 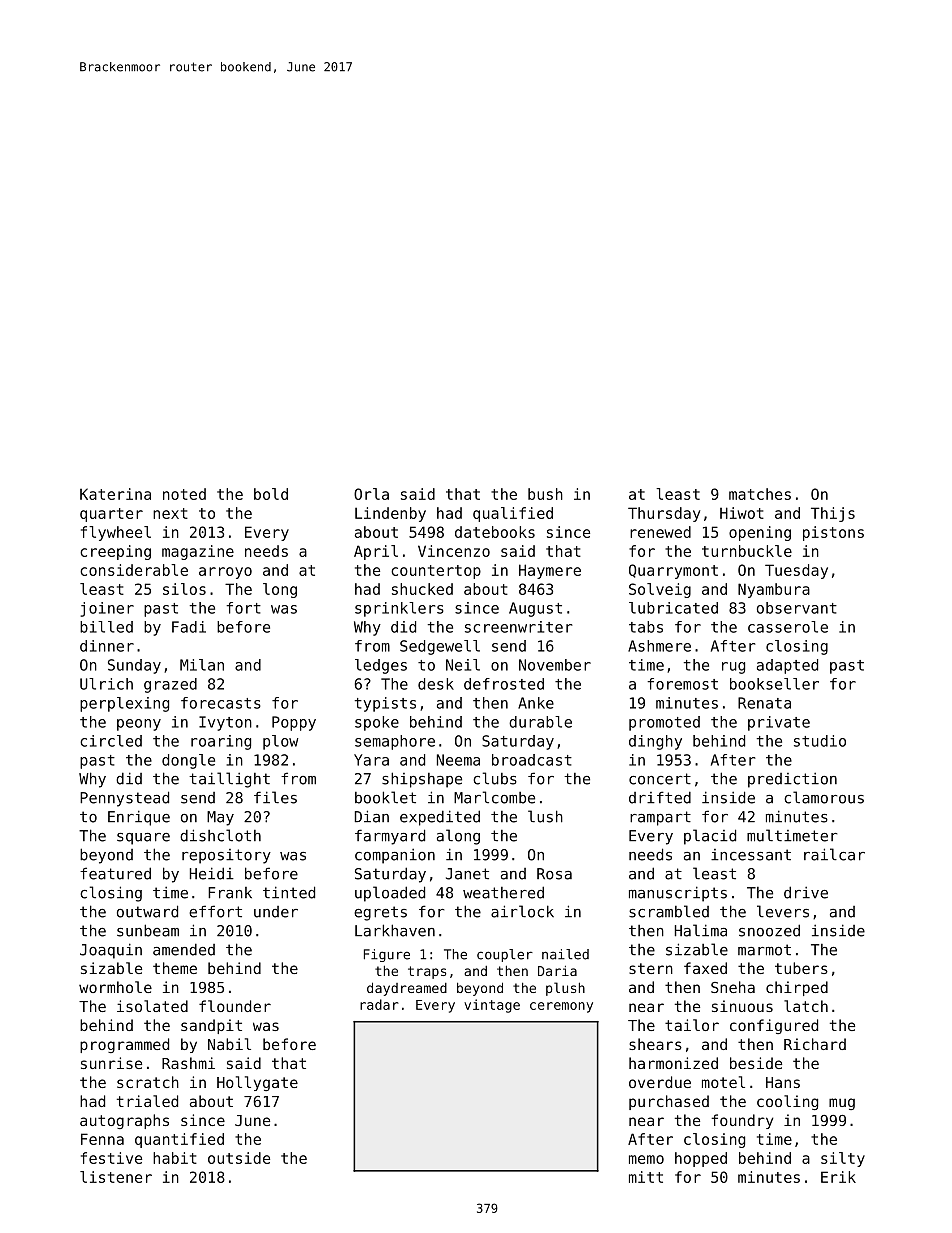 I want to click on railcar, so click(x=834, y=854).
